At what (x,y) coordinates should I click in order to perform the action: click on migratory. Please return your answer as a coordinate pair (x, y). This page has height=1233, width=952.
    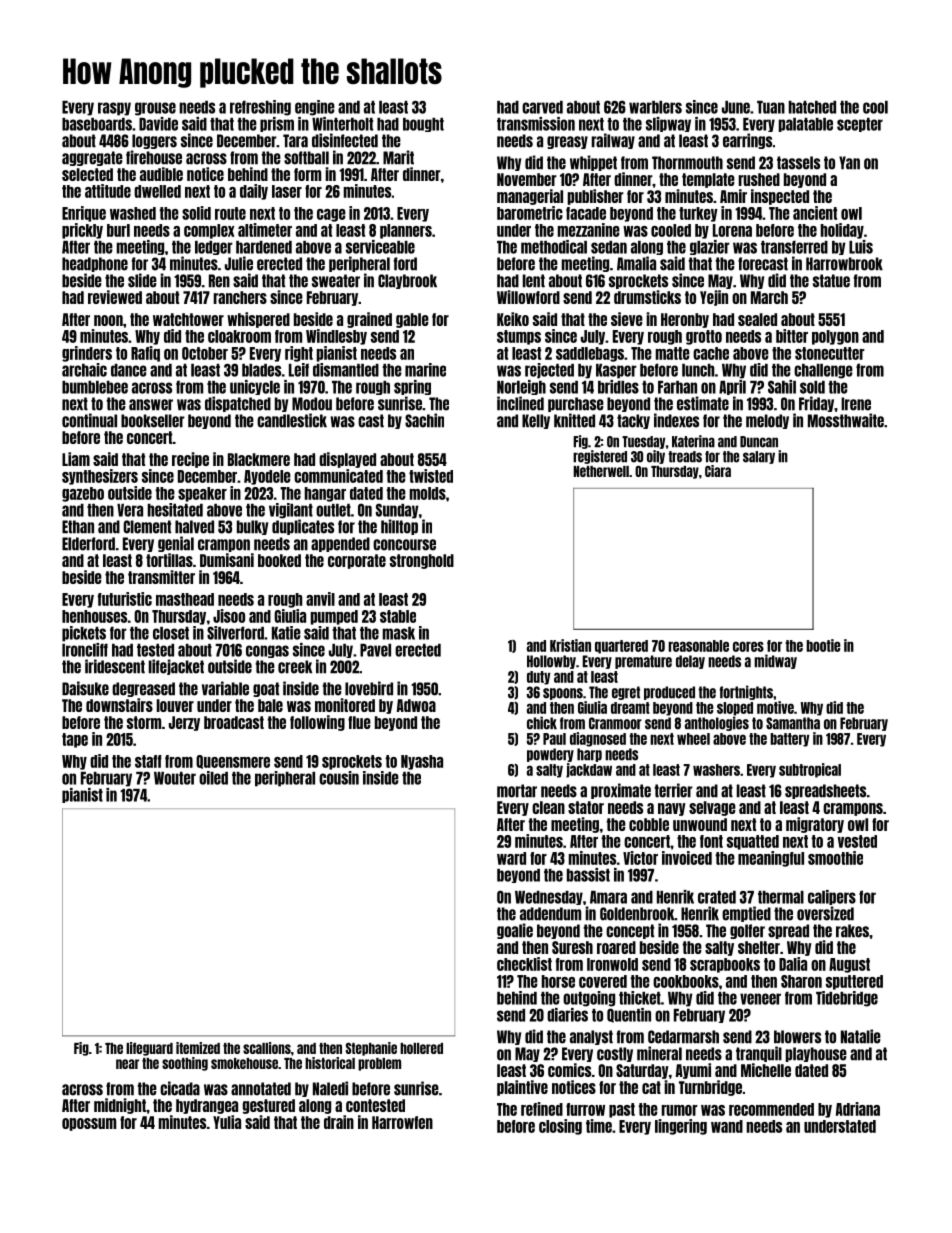
    Looking at the image, I should click on (815, 825).
